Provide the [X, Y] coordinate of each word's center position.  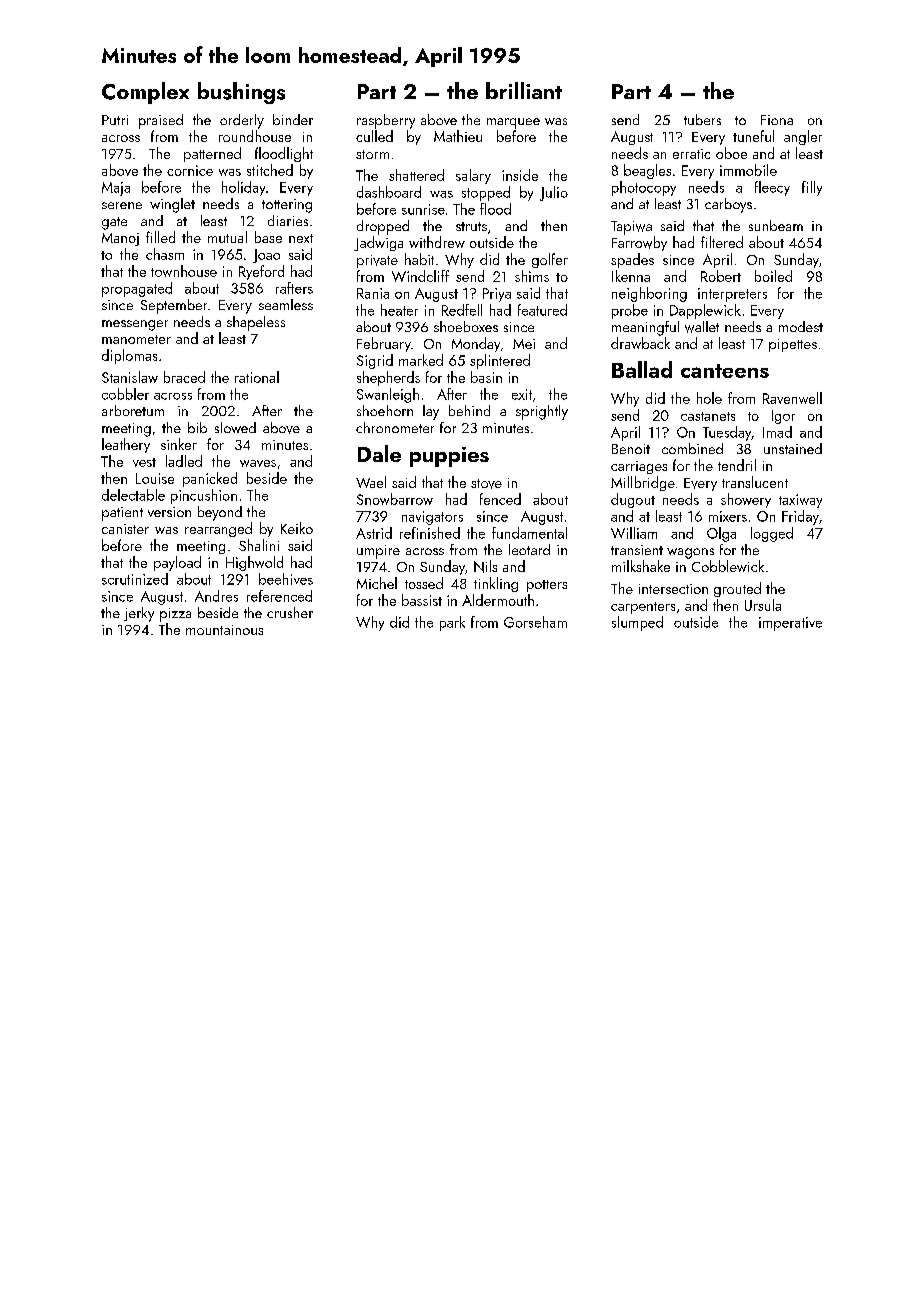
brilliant [524, 90]
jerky [139, 614]
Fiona [777, 120]
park [452, 623]
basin [486, 377]
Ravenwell [792, 398]
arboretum [133, 410]
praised [161, 121]
